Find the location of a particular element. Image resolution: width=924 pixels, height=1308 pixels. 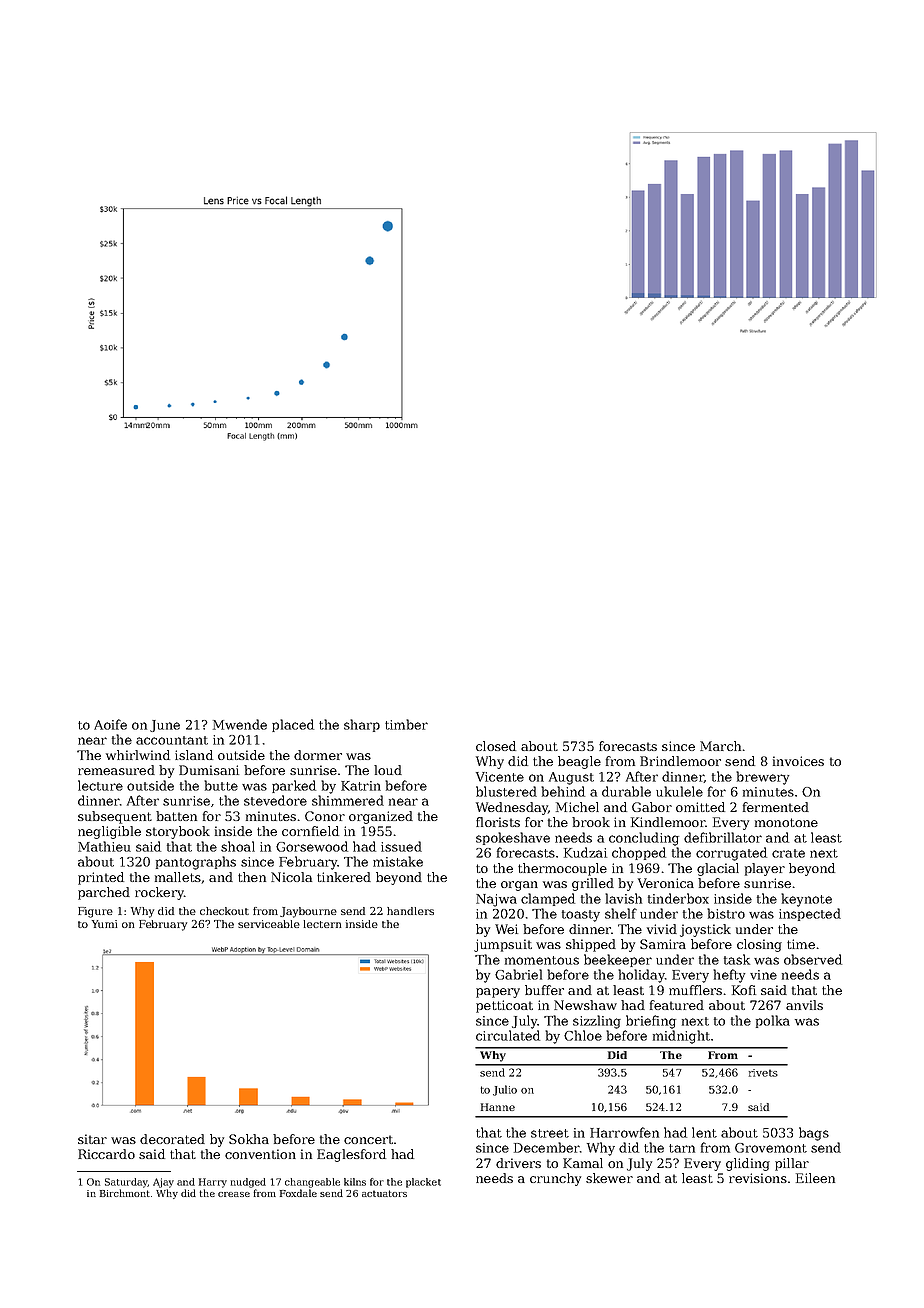

timber is located at coordinates (406, 724).
